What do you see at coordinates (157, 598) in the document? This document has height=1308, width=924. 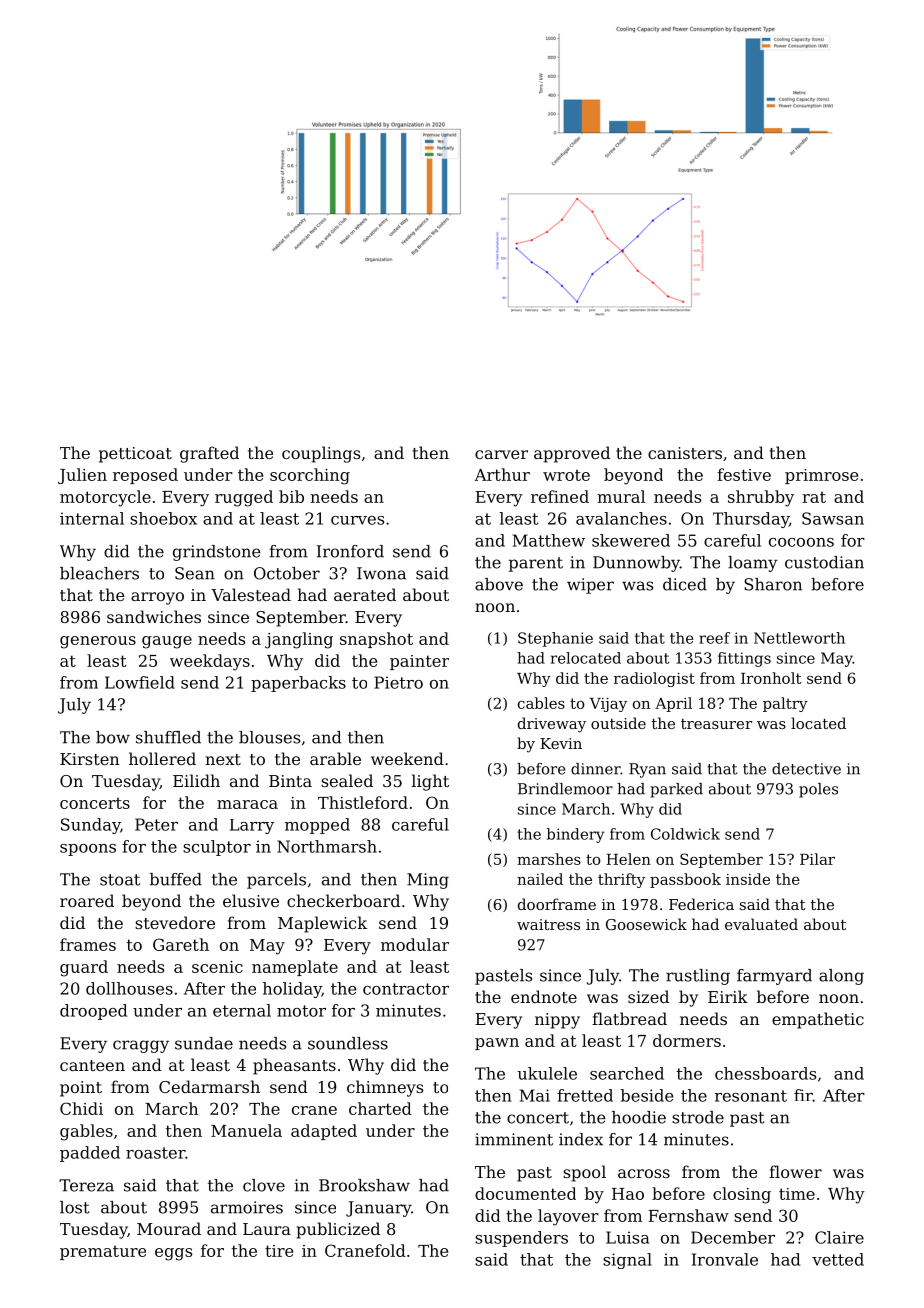 I see `arroyo` at bounding box center [157, 598].
